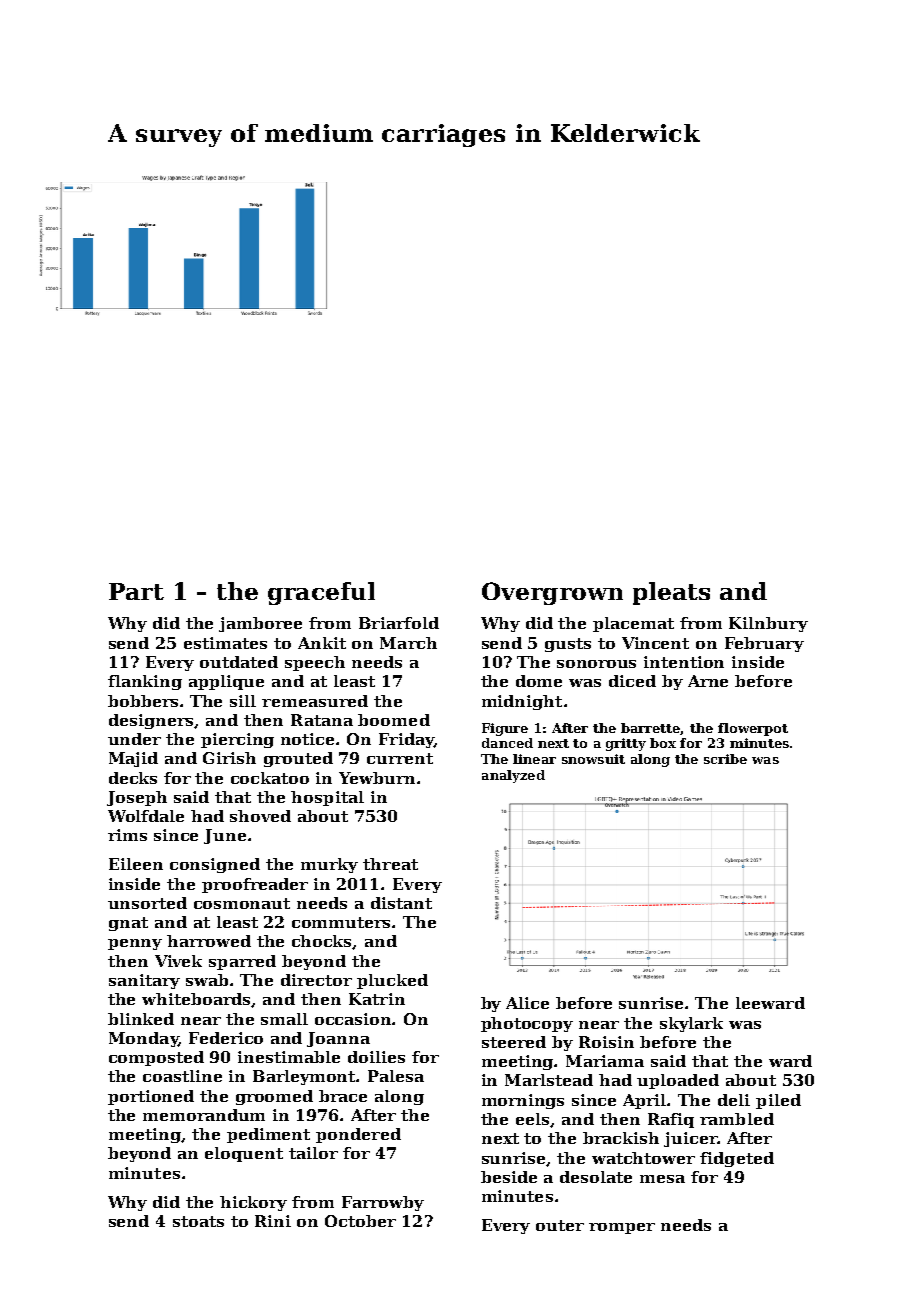  I want to click on hospital, so click(327, 798).
